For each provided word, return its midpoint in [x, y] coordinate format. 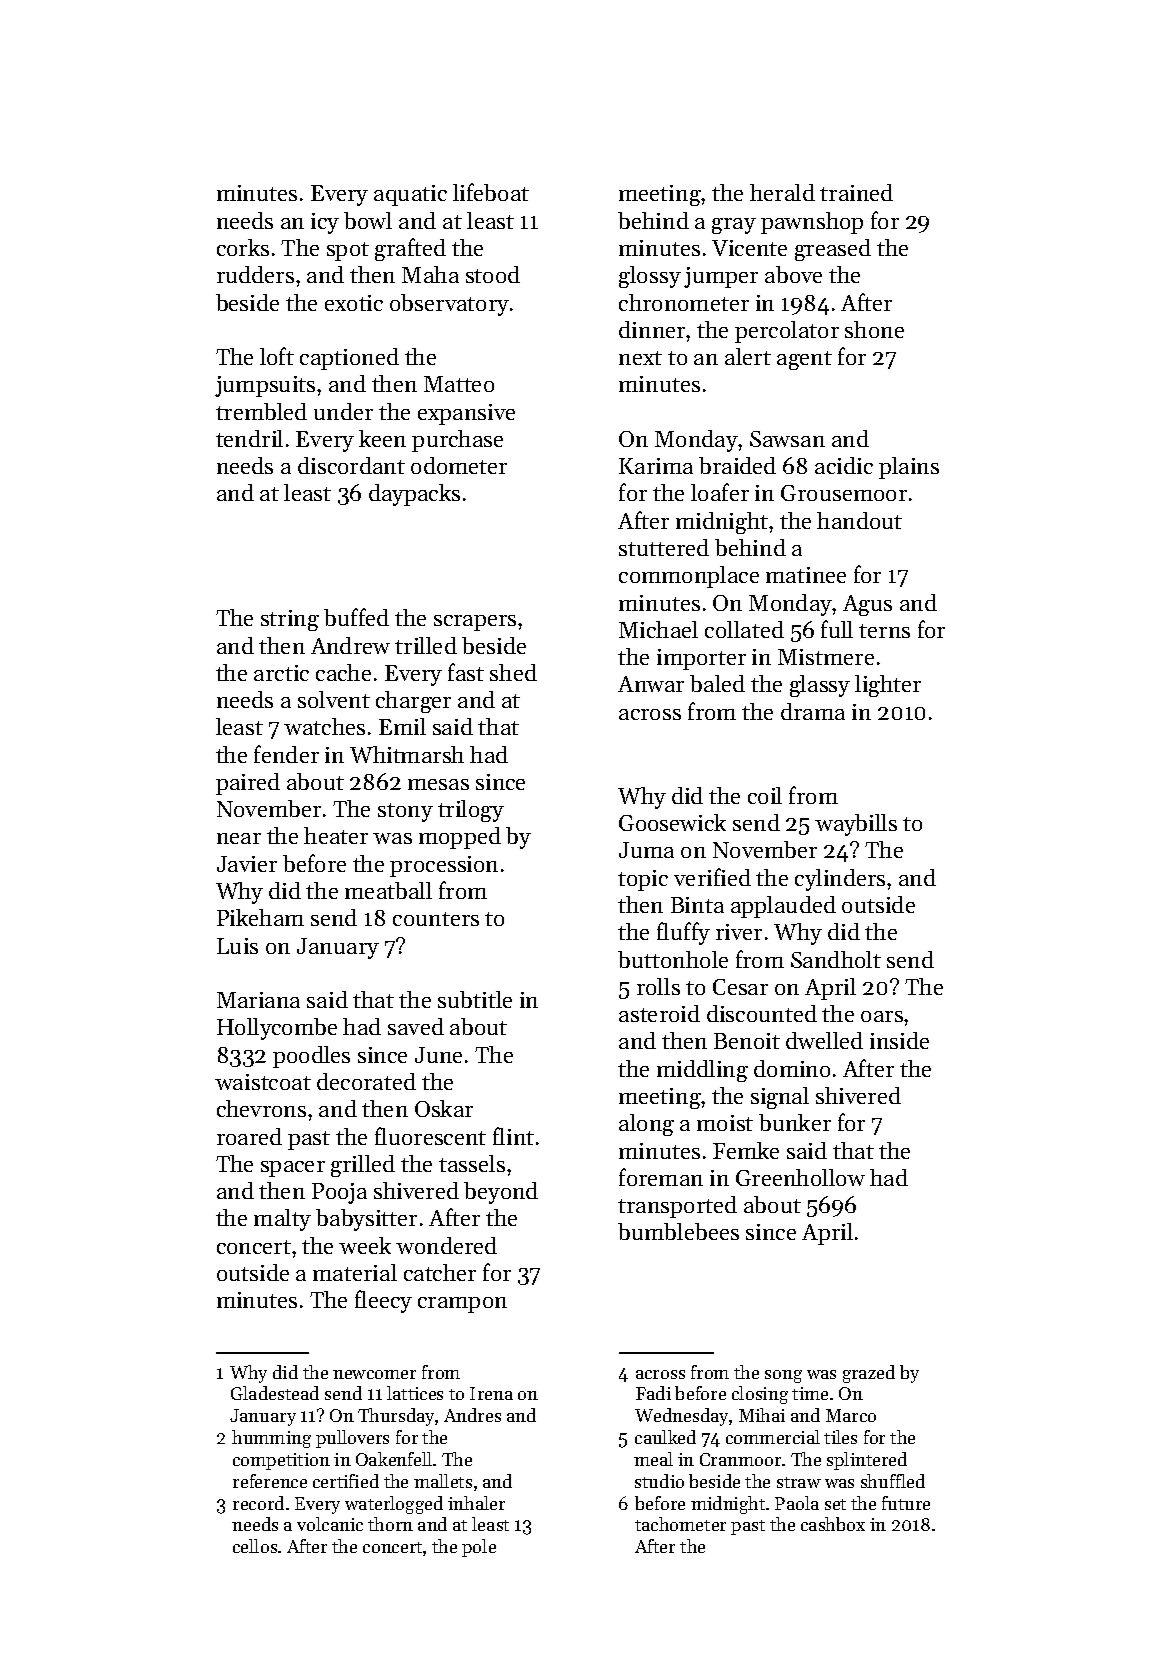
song [783, 1376]
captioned [349, 359]
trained [856, 192]
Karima [656, 466]
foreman [661, 1177]
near [239, 838]
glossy [650, 277]
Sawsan [787, 439]
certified [346, 1481]
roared [249, 1136]
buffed [356, 617]
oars [882, 1016]
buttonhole [673, 959]
